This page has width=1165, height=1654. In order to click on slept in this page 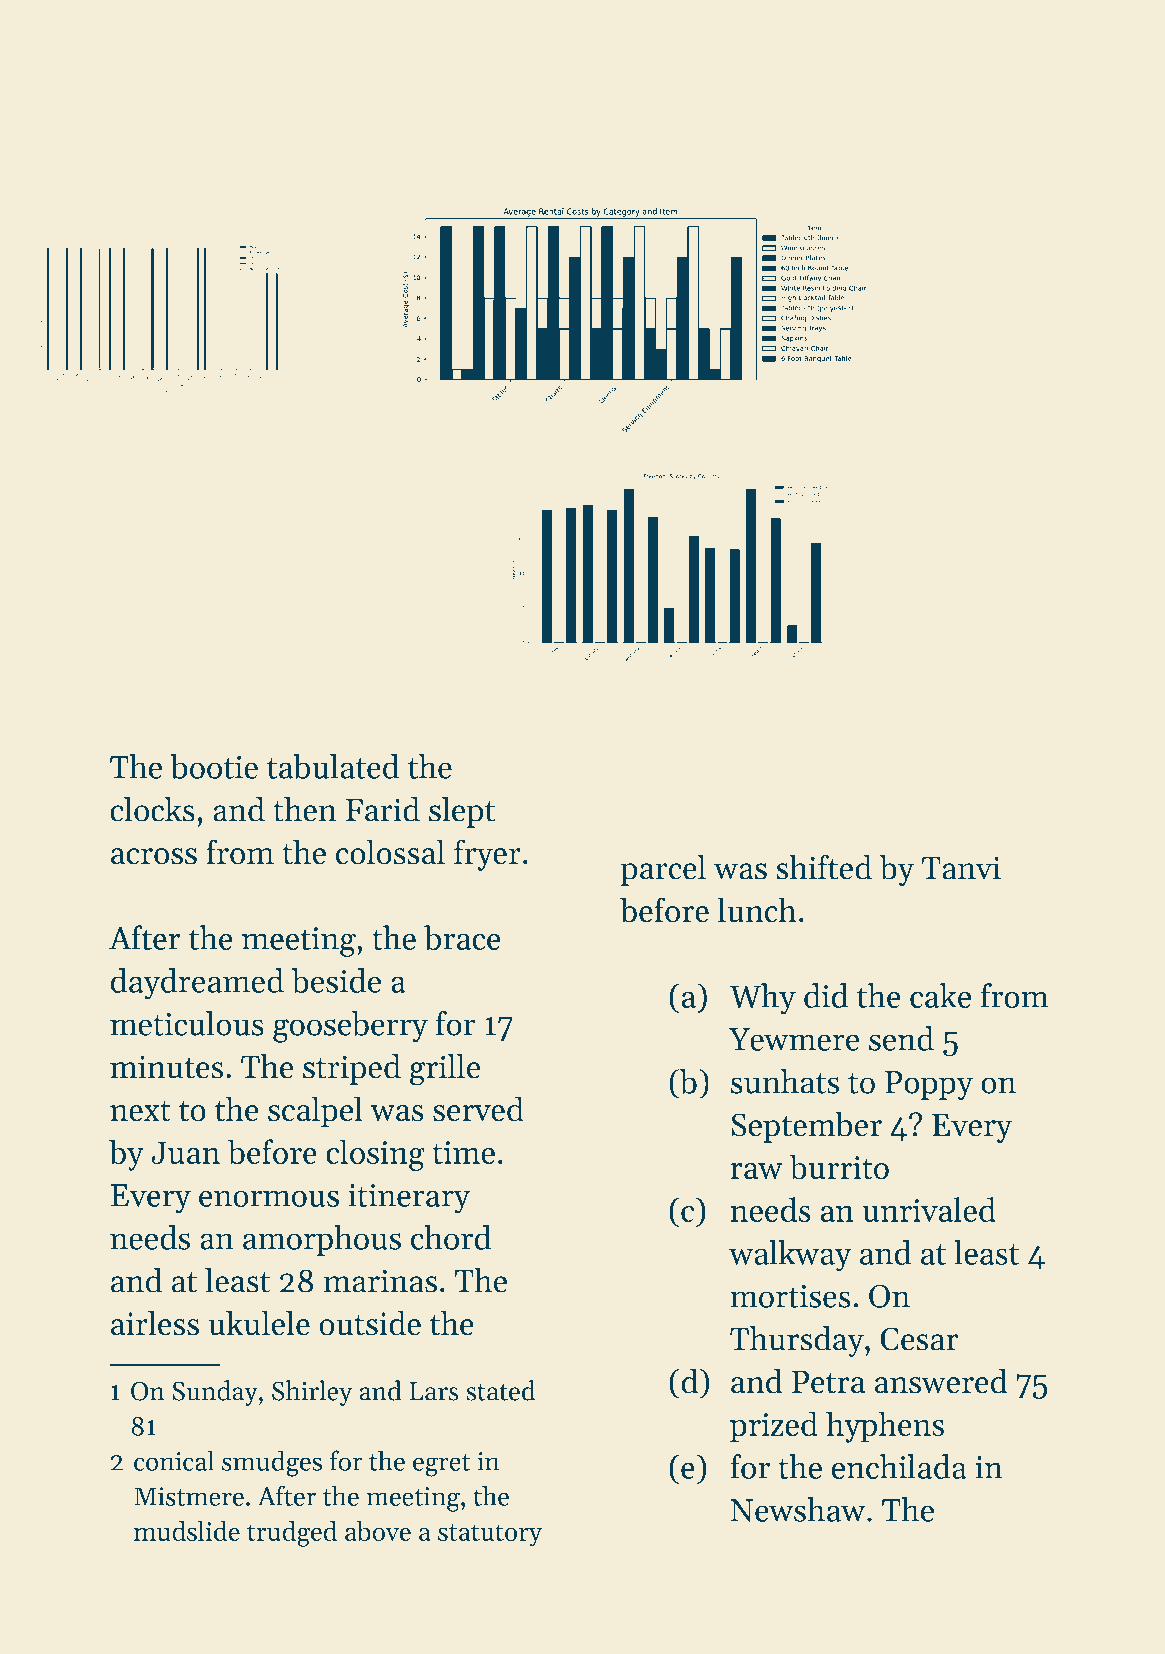, I will do `click(462, 812)`.
